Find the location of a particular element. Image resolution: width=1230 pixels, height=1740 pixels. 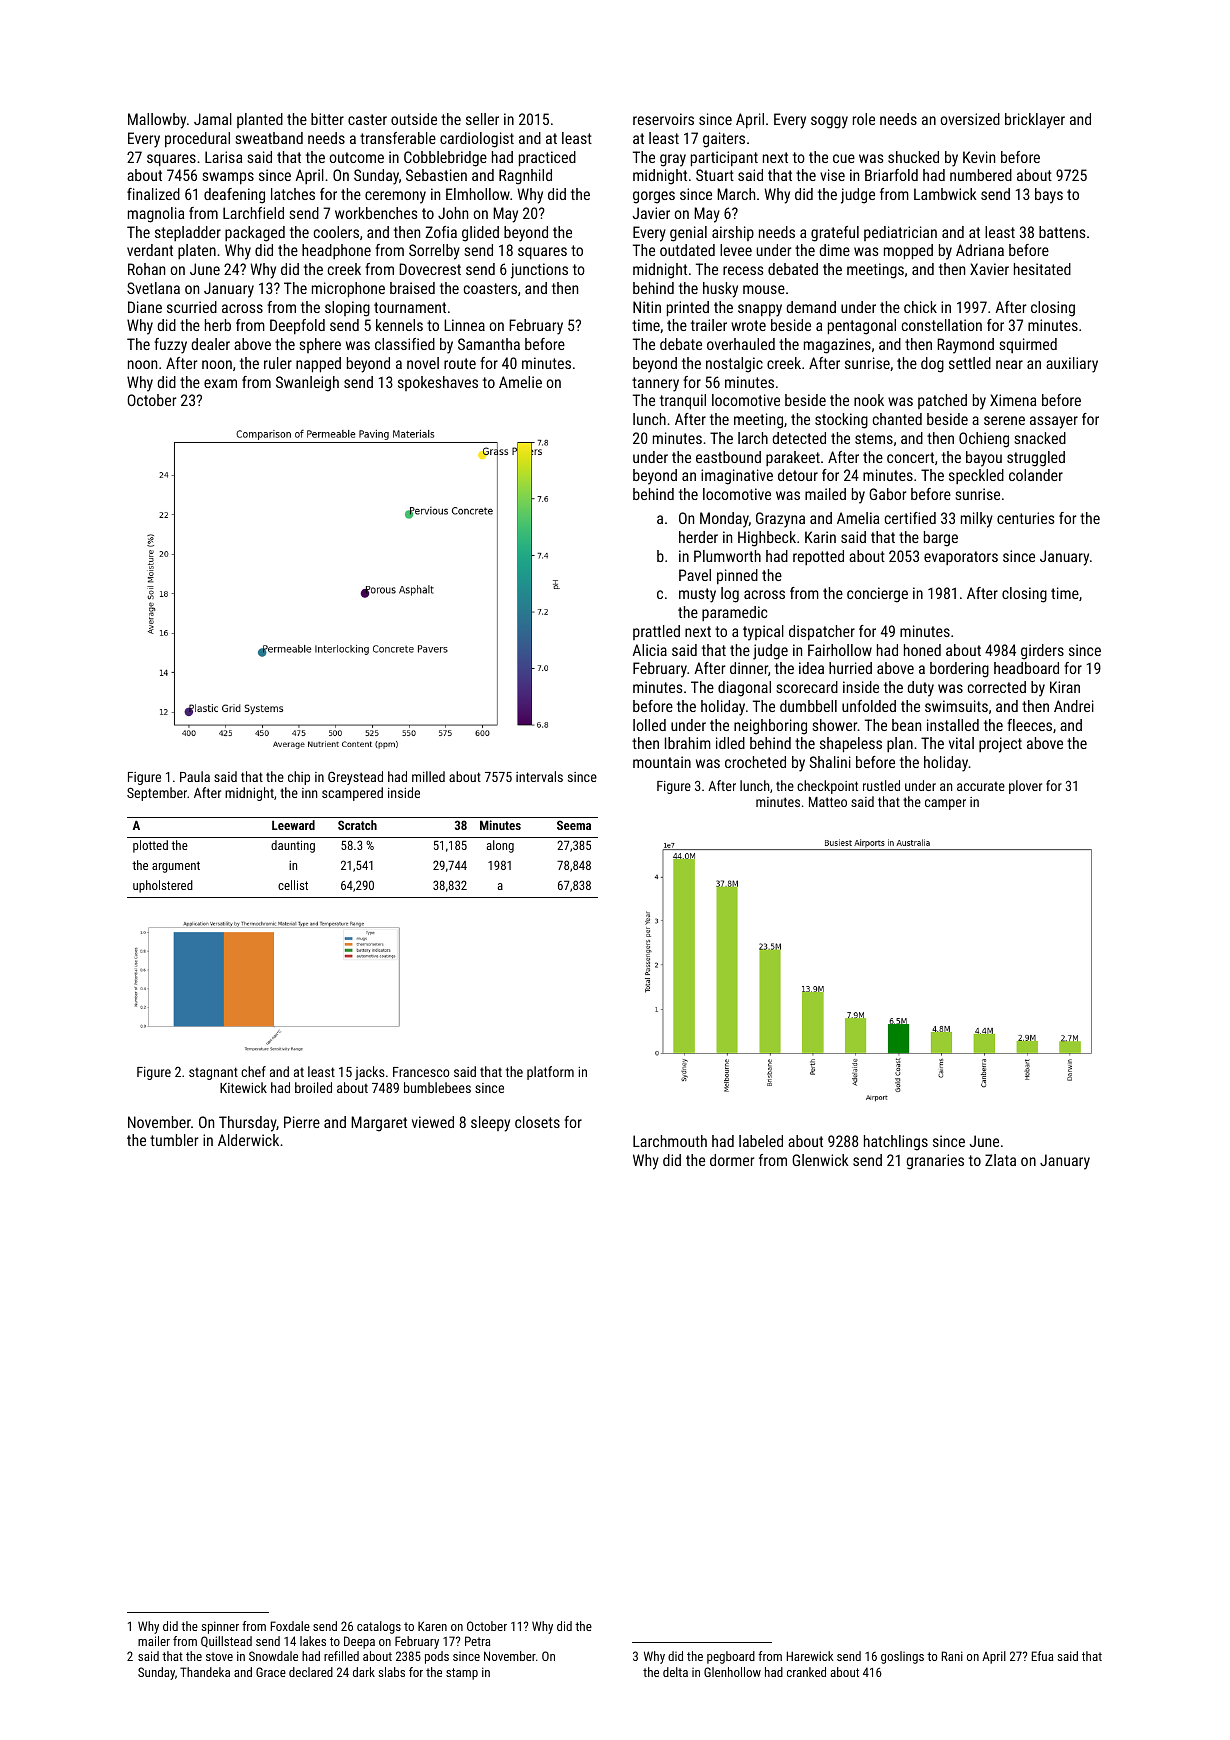

goslings is located at coordinates (902, 1657).
